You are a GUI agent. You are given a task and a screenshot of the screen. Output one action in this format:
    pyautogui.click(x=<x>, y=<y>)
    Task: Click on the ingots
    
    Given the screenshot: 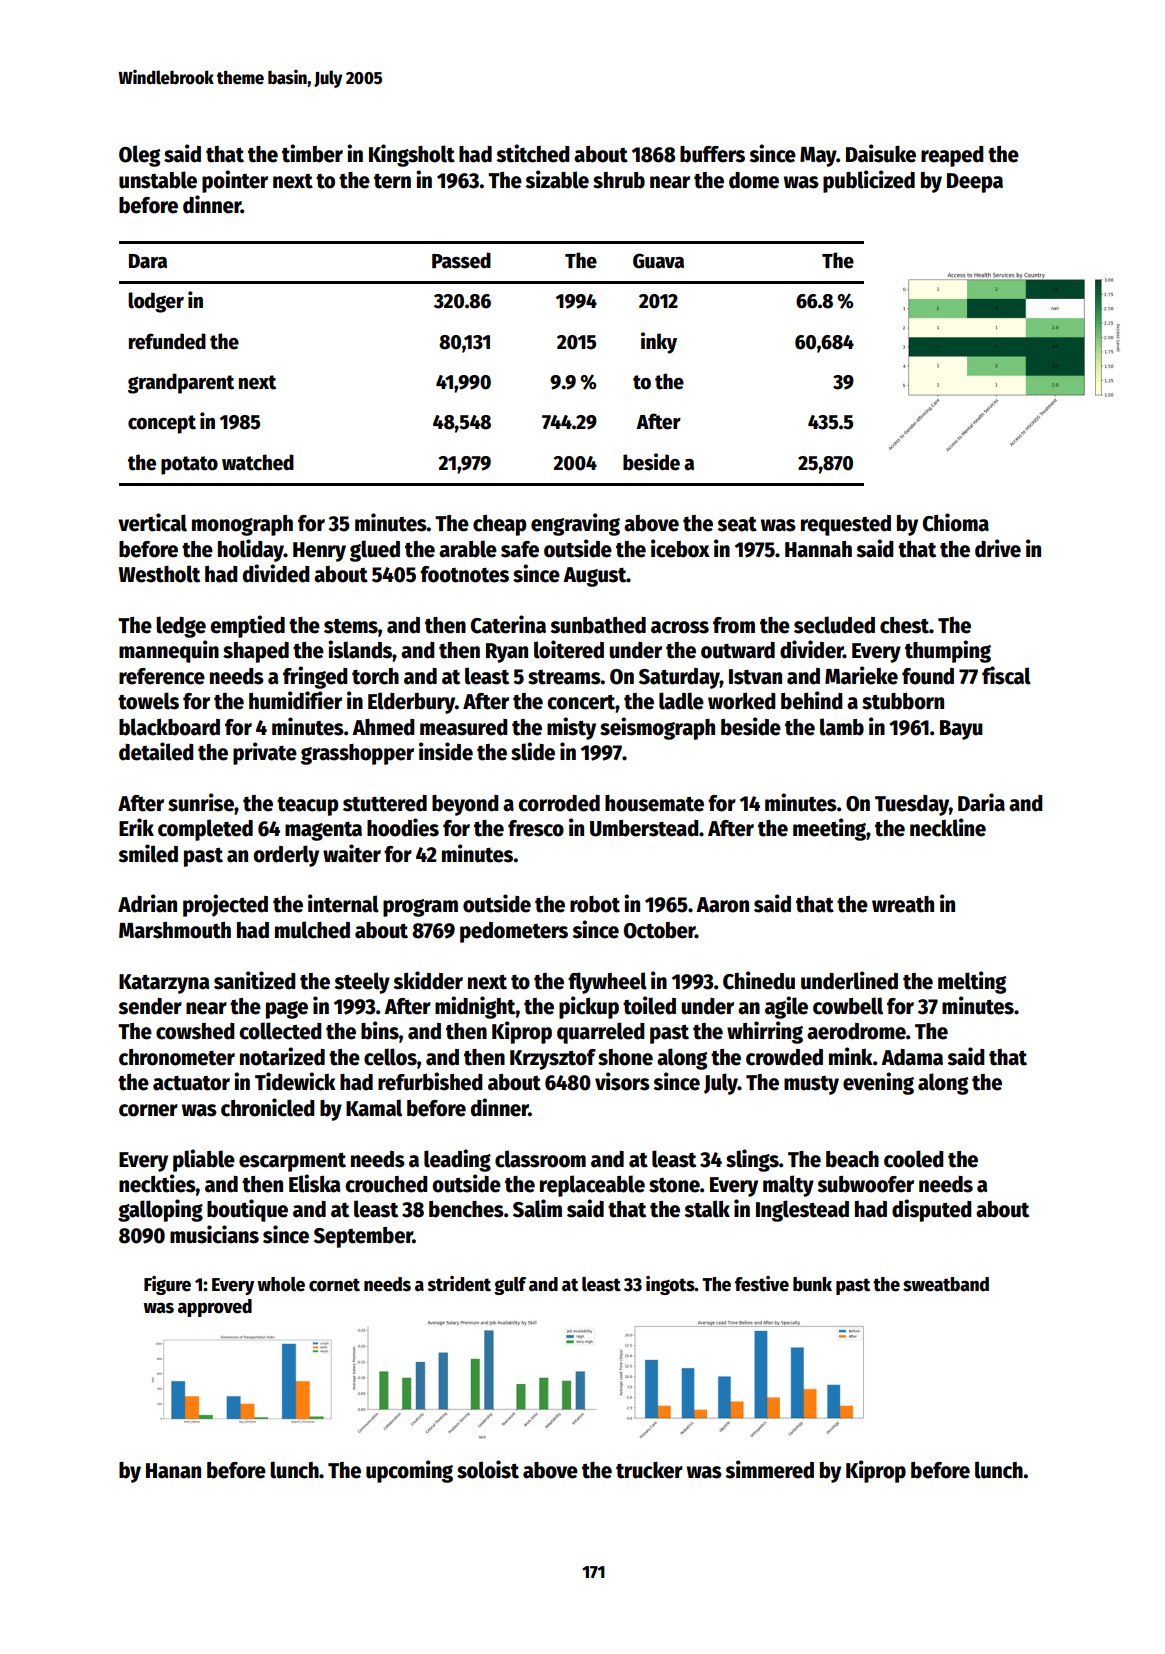 What is the action you would take?
    pyautogui.click(x=670, y=1285)
